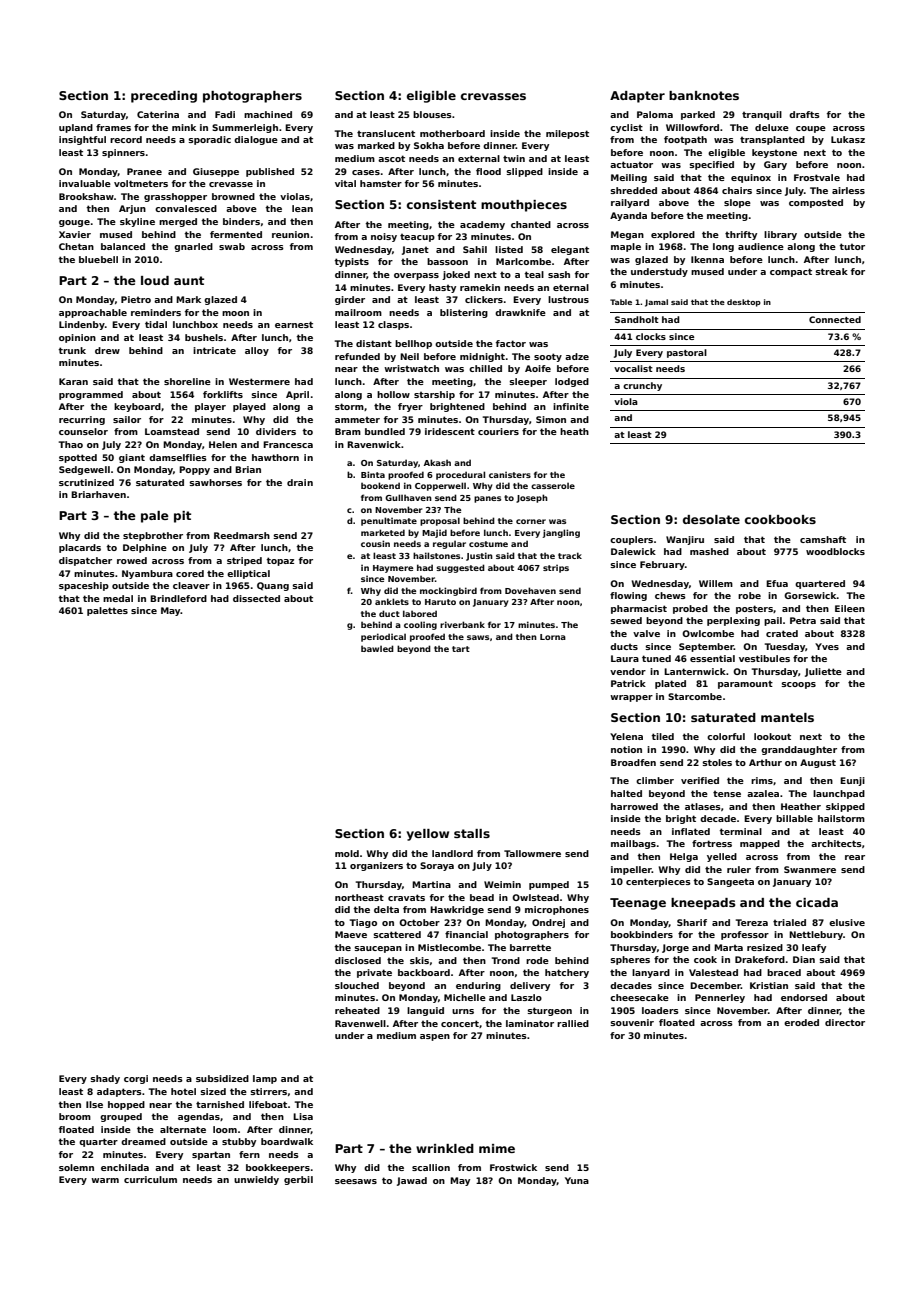 This image has width=924, height=1308. What do you see at coordinates (374, 973) in the image?
I see `private` at bounding box center [374, 973].
